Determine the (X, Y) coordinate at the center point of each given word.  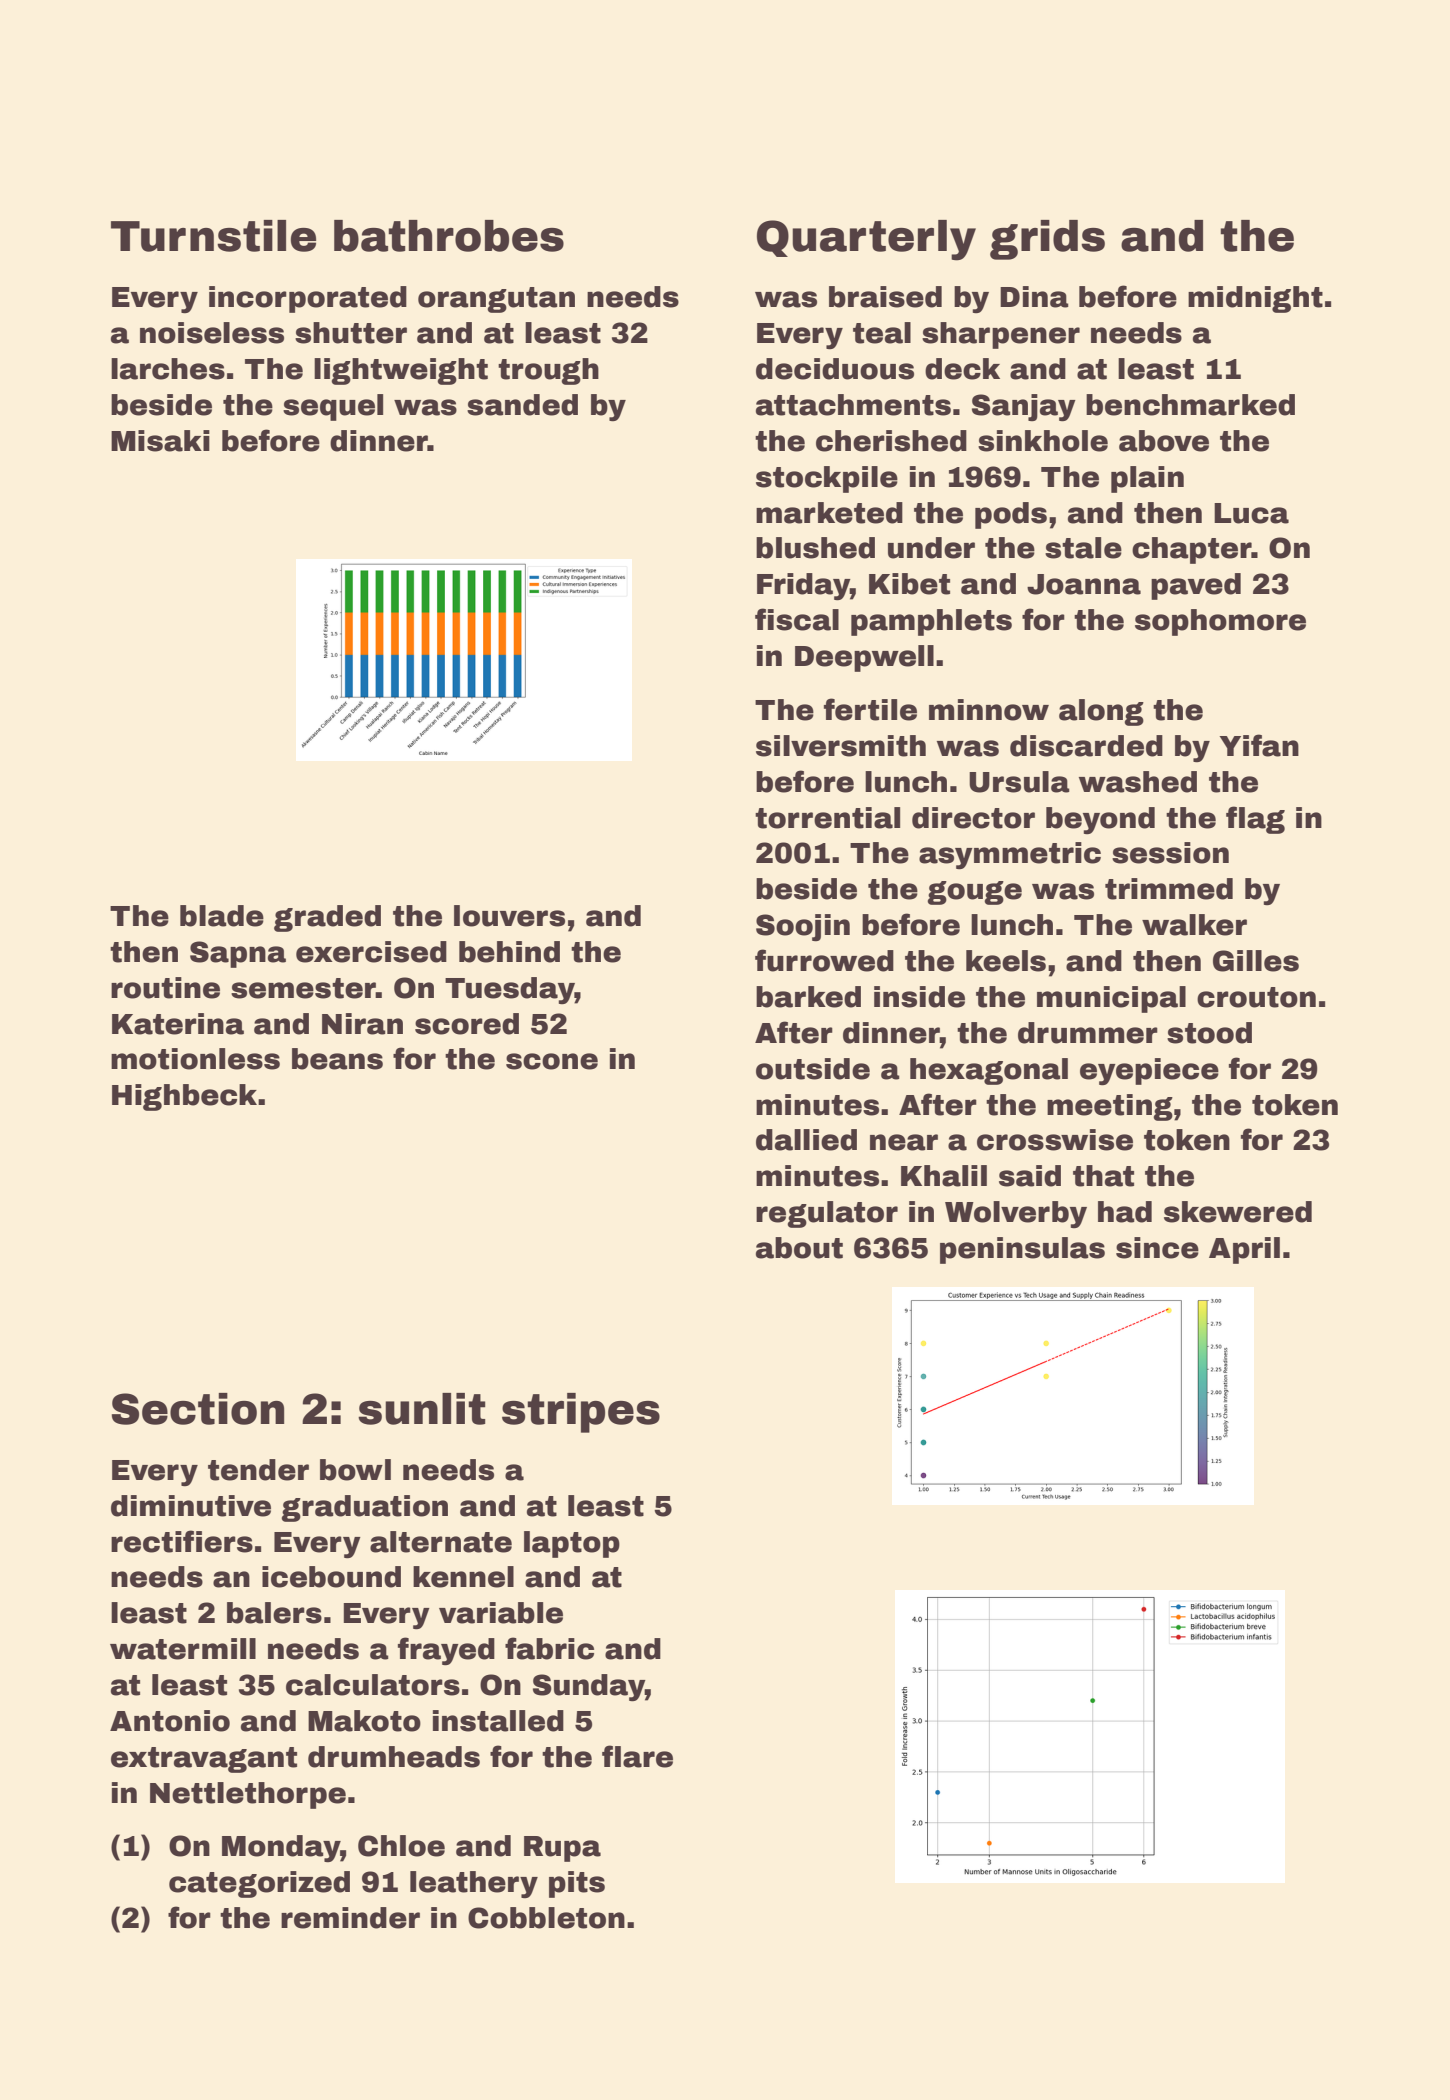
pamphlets (931, 622)
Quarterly (866, 240)
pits (577, 1884)
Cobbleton (546, 1918)
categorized (259, 1884)
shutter (351, 333)
